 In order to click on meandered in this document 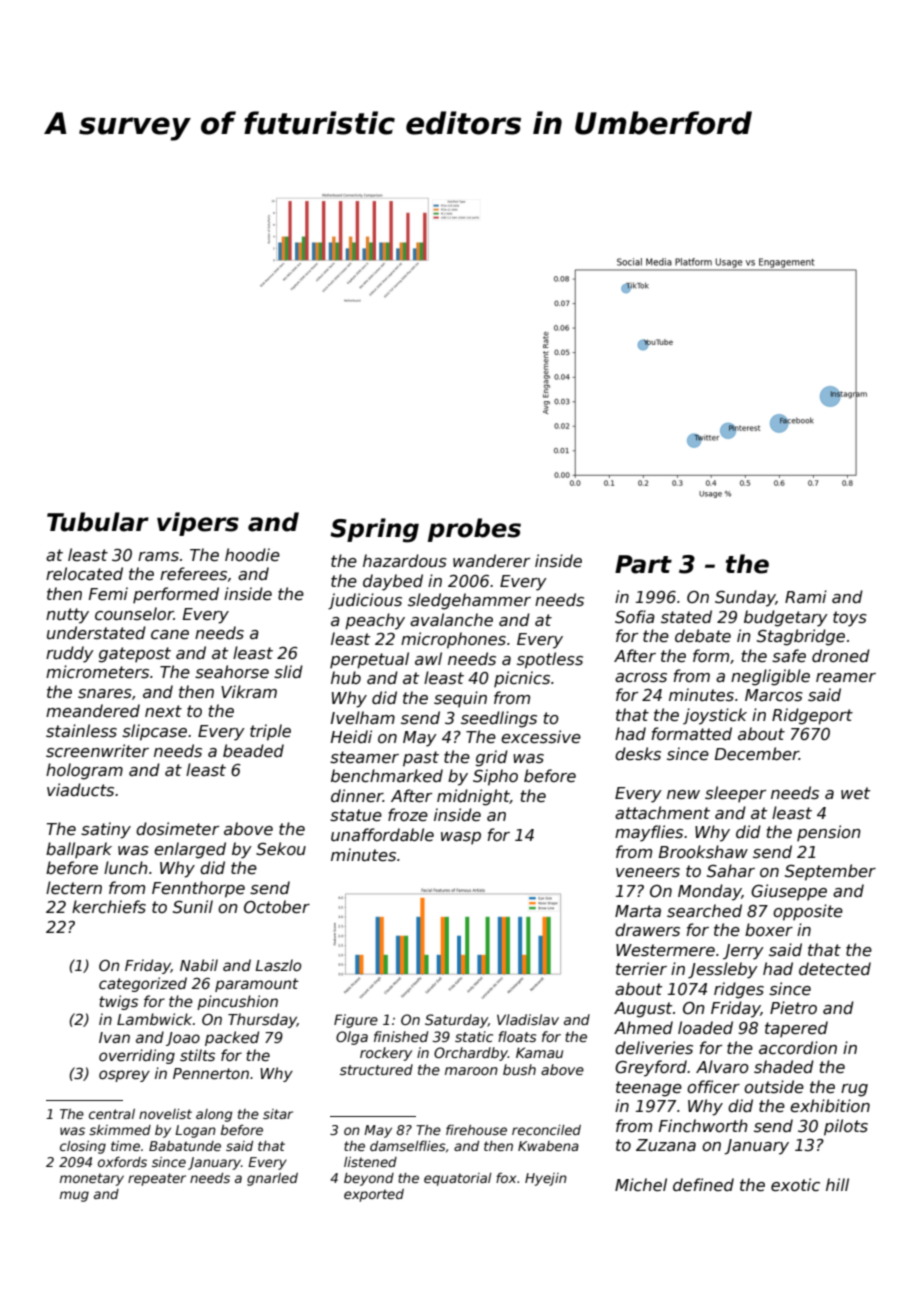, I will do `click(93, 711)`.
